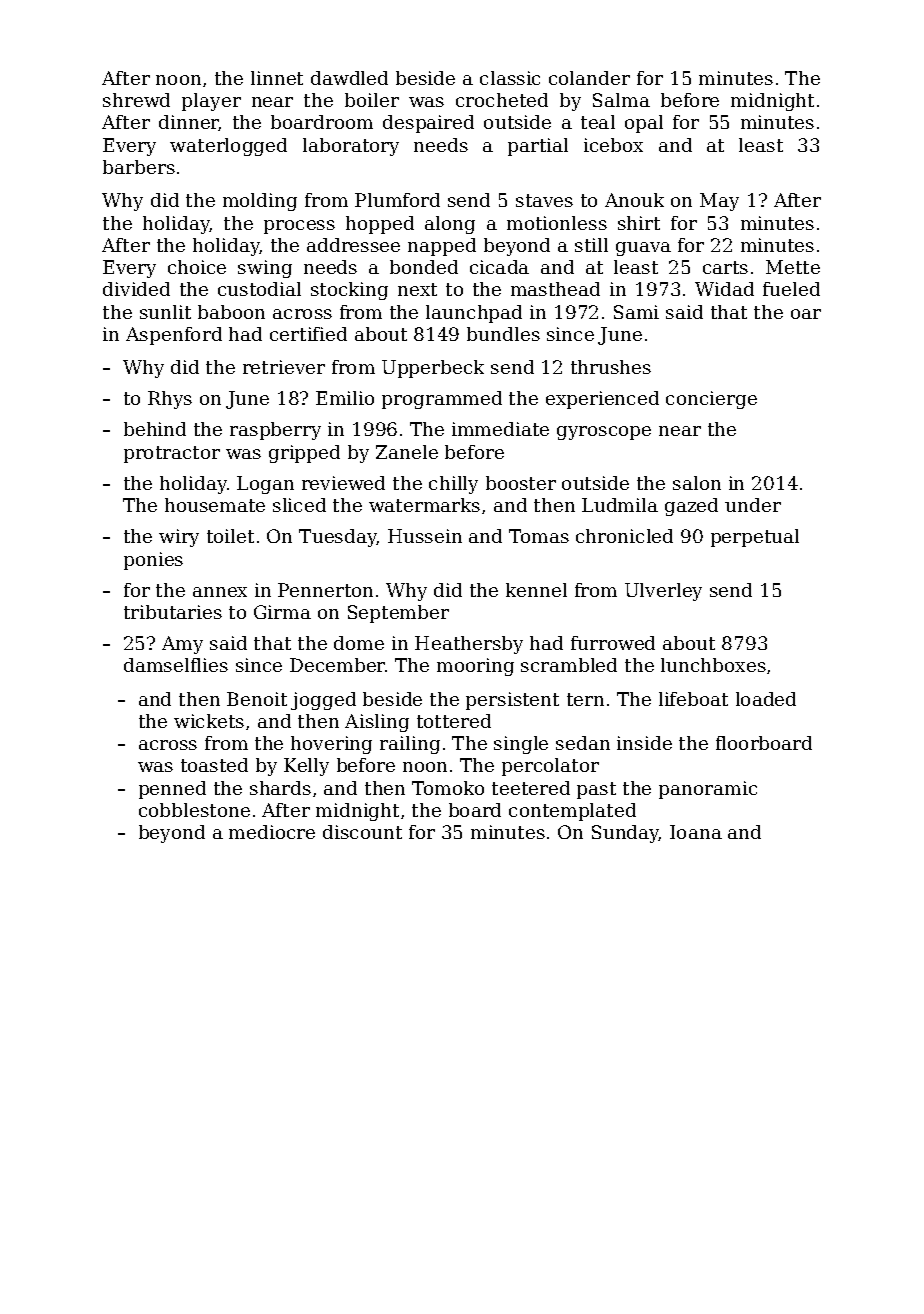 The width and height of the screenshot is (924, 1314). Describe the element at coordinates (284, 367) in the screenshot. I see `retriever` at that location.
